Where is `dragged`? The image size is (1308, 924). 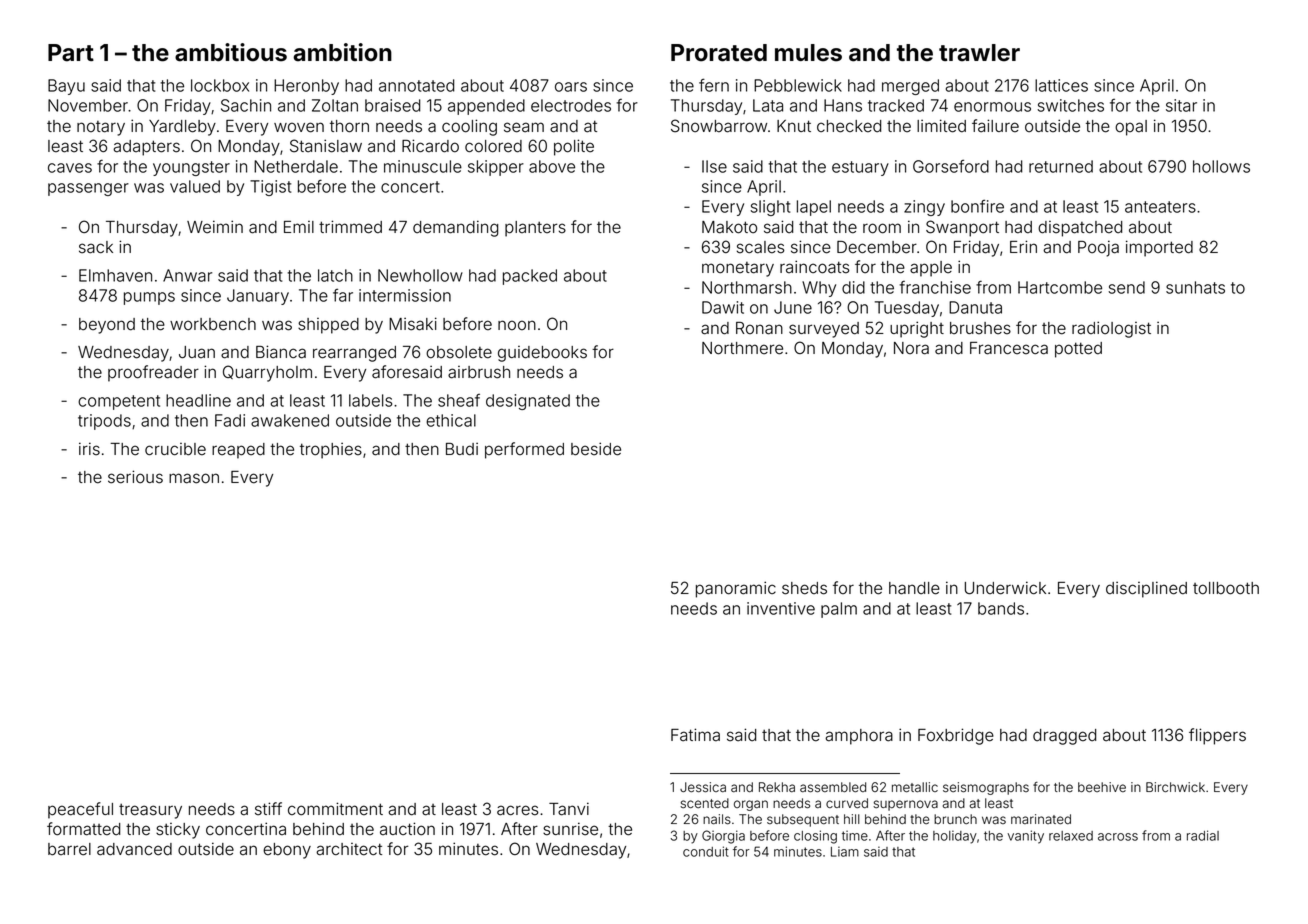 dragged is located at coordinates (1064, 737).
